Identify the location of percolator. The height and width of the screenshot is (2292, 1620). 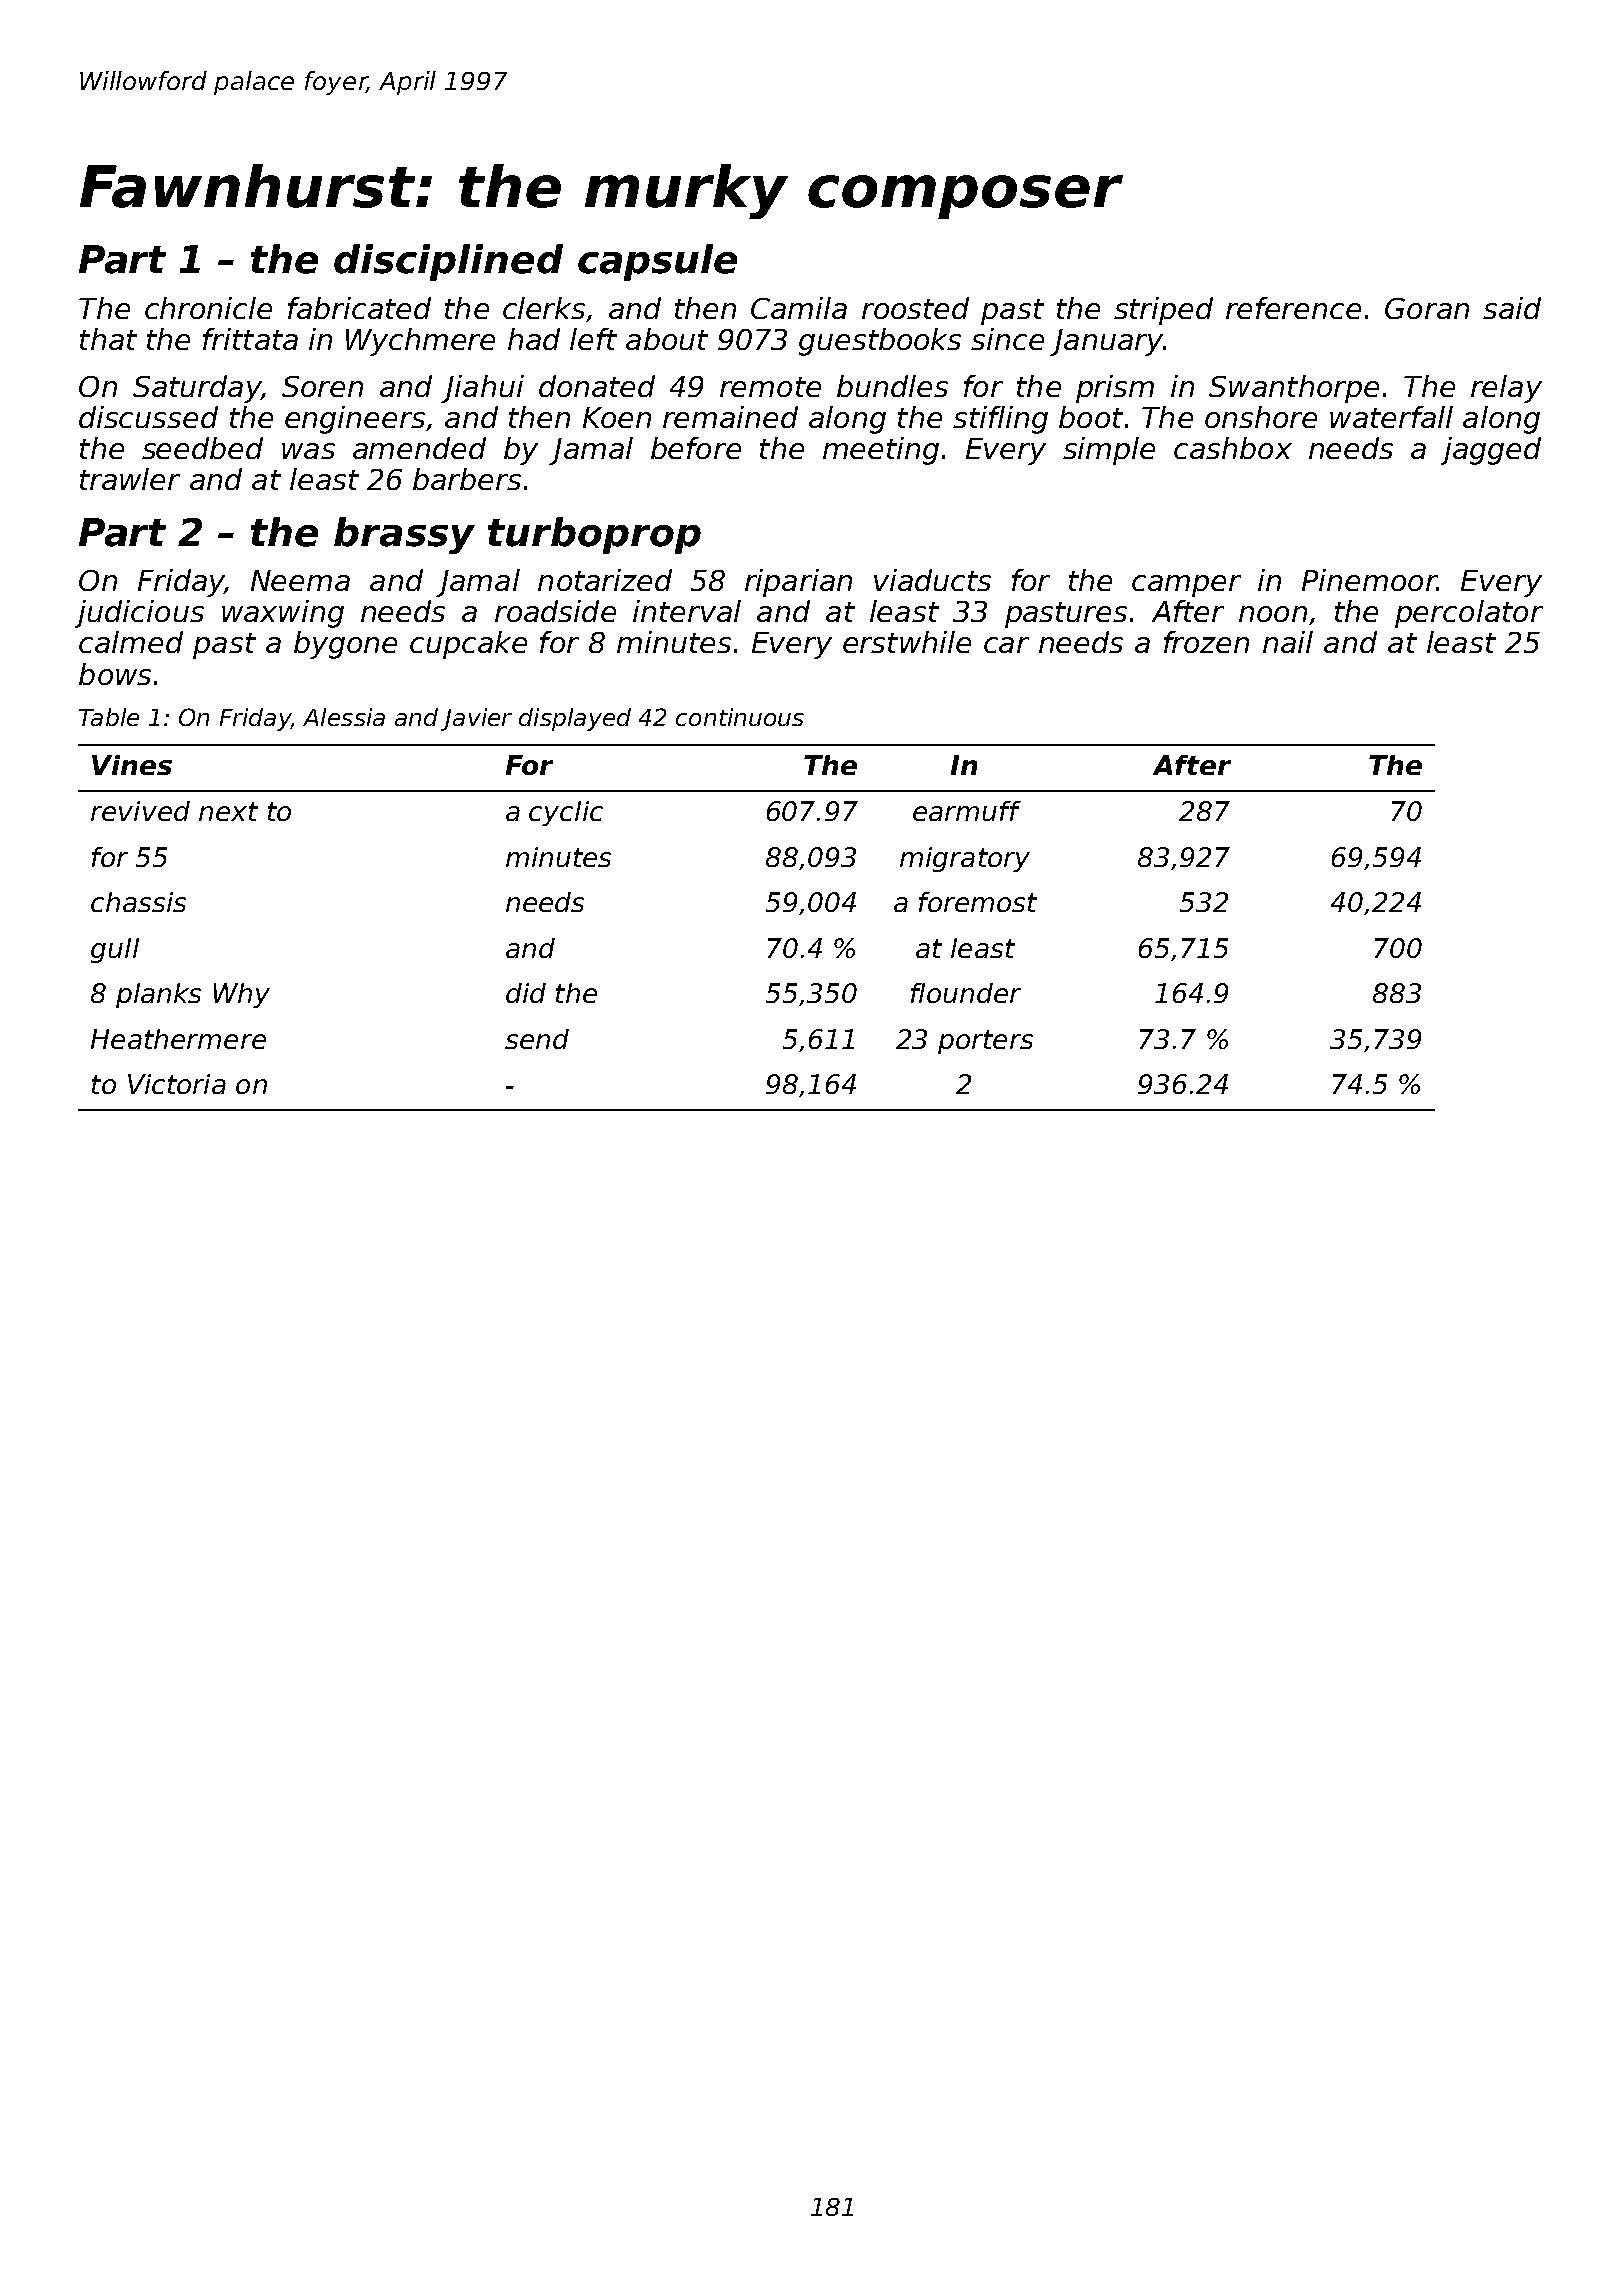
(1469, 614).
